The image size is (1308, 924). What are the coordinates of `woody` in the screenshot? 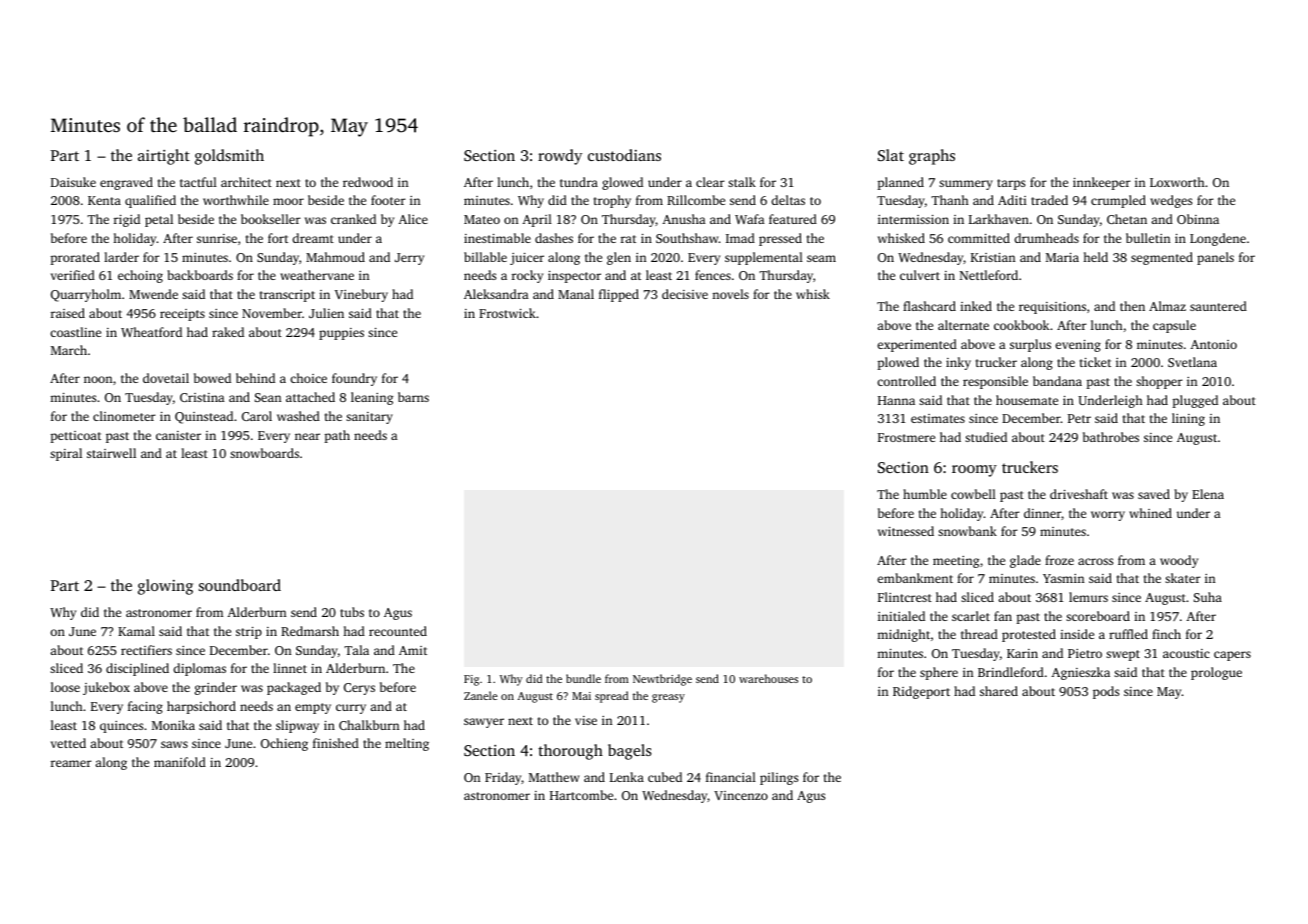 It's located at (1179, 561).
